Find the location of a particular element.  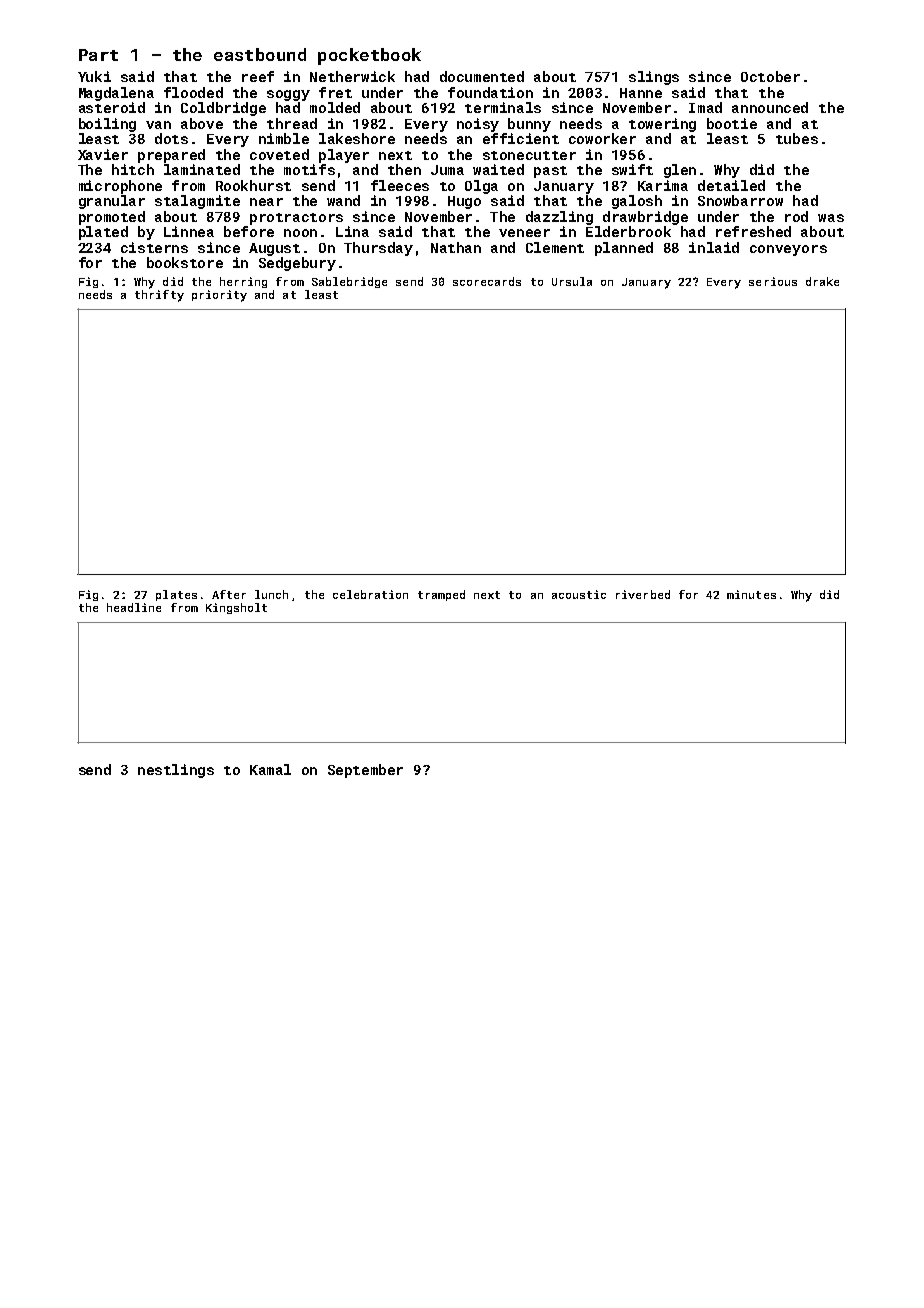

Sablebridge is located at coordinates (349, 282).
